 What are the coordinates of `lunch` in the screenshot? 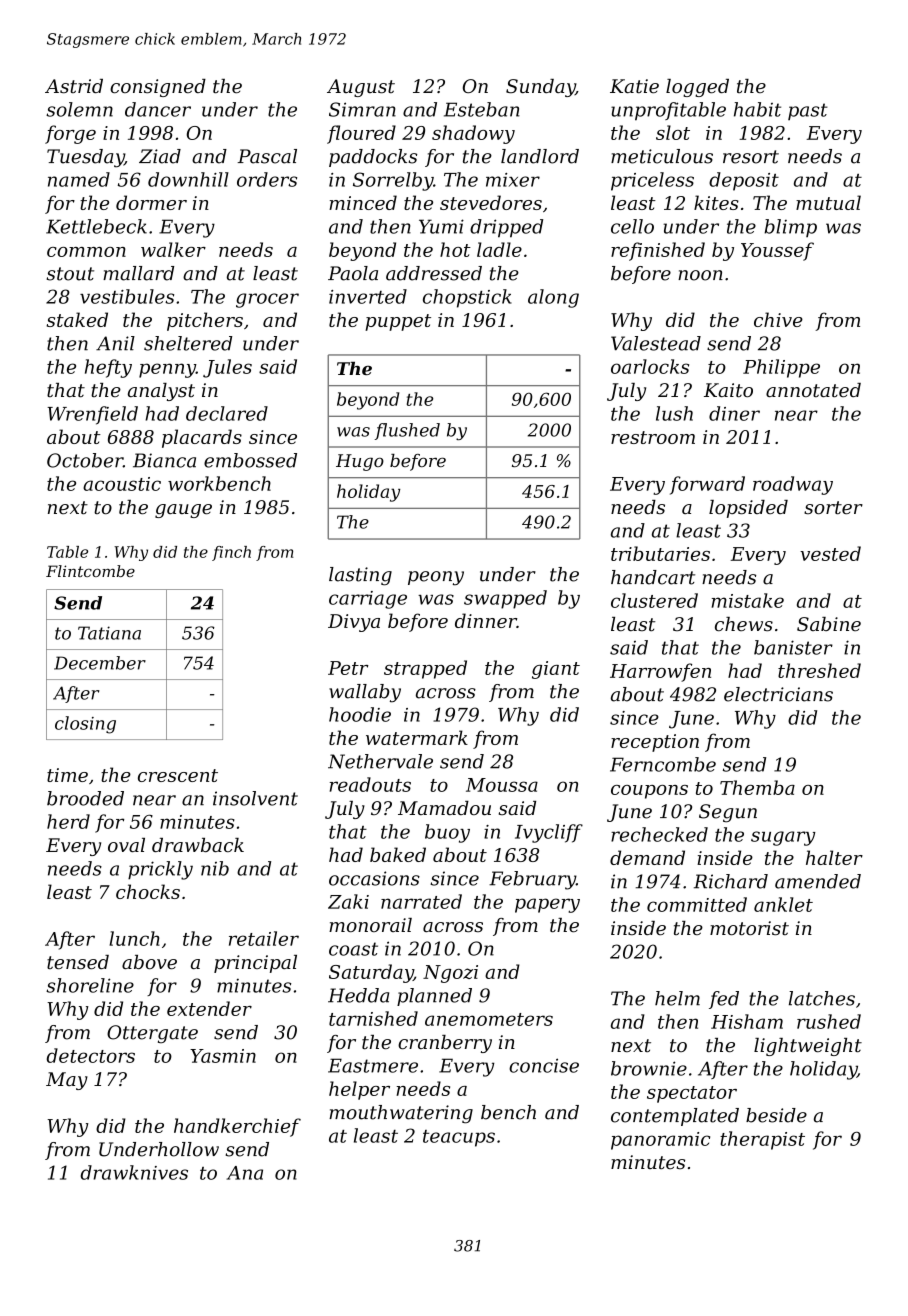 It's located at (134, 938).
